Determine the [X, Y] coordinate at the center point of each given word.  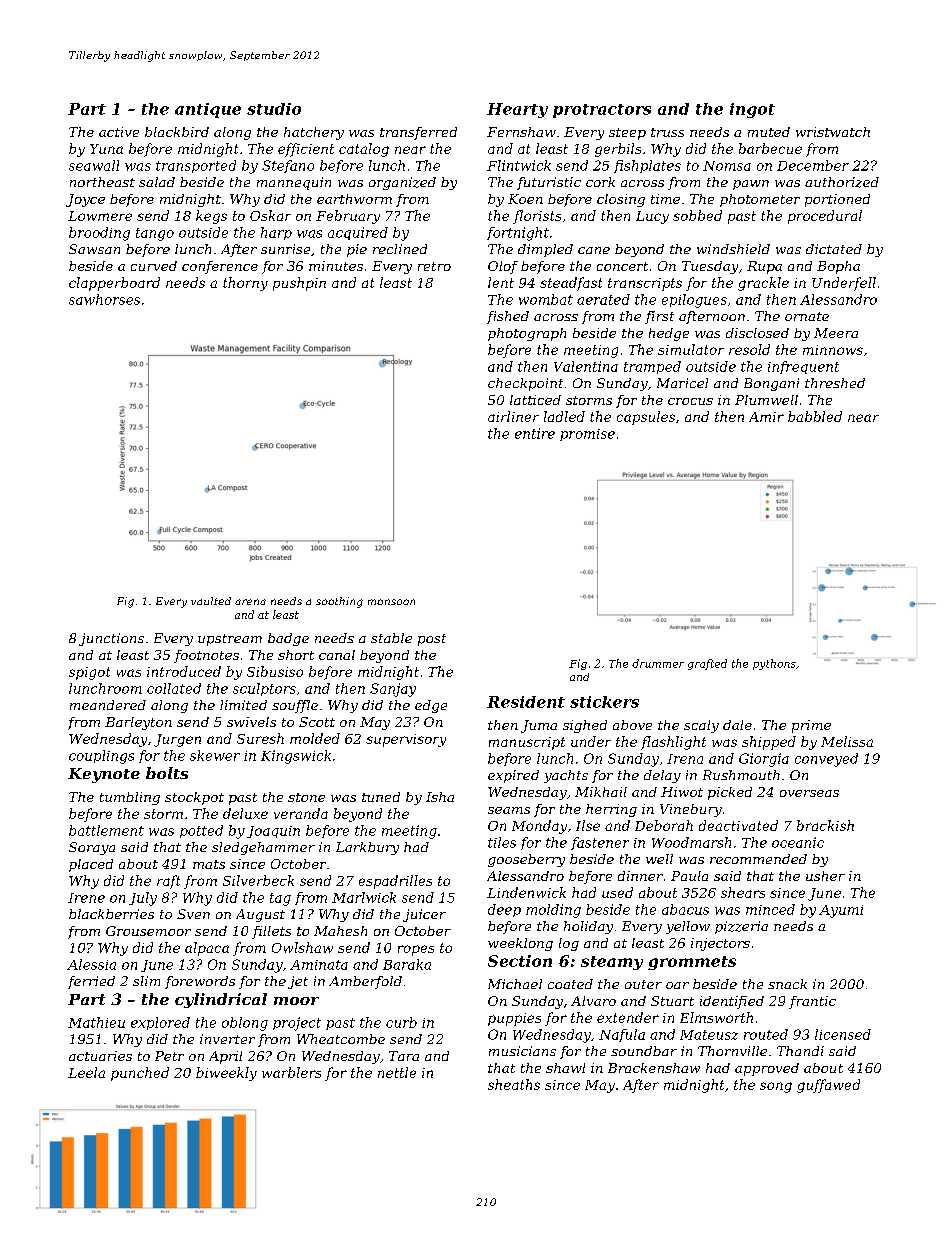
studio [274, 109]
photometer [760, 200]
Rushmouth [741, 775]
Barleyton [138, 723]
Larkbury [367, 848]
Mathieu [96, 1022]
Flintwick [519, 165]
